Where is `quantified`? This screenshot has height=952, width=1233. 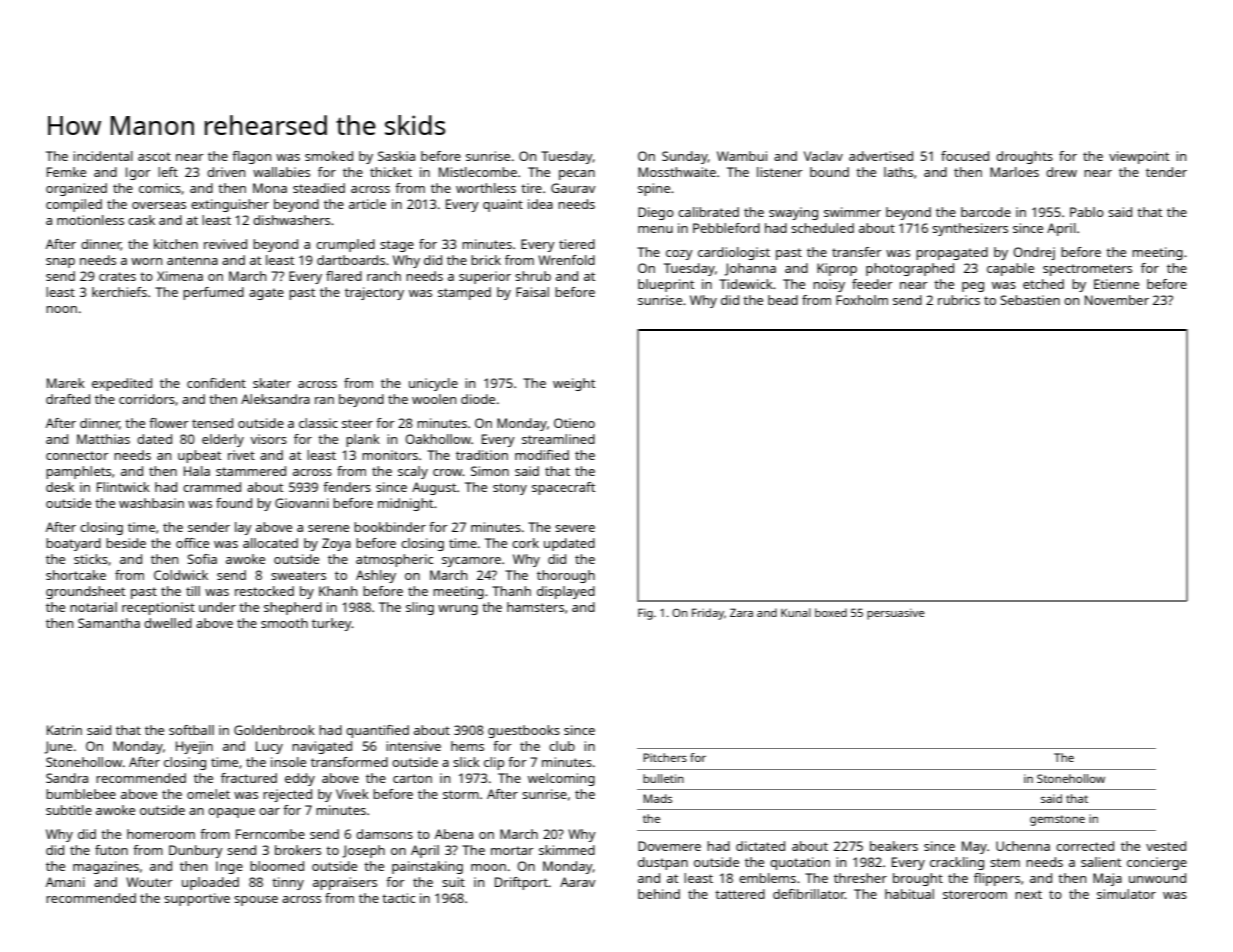
quantified is located at coordinates (377, 731).
